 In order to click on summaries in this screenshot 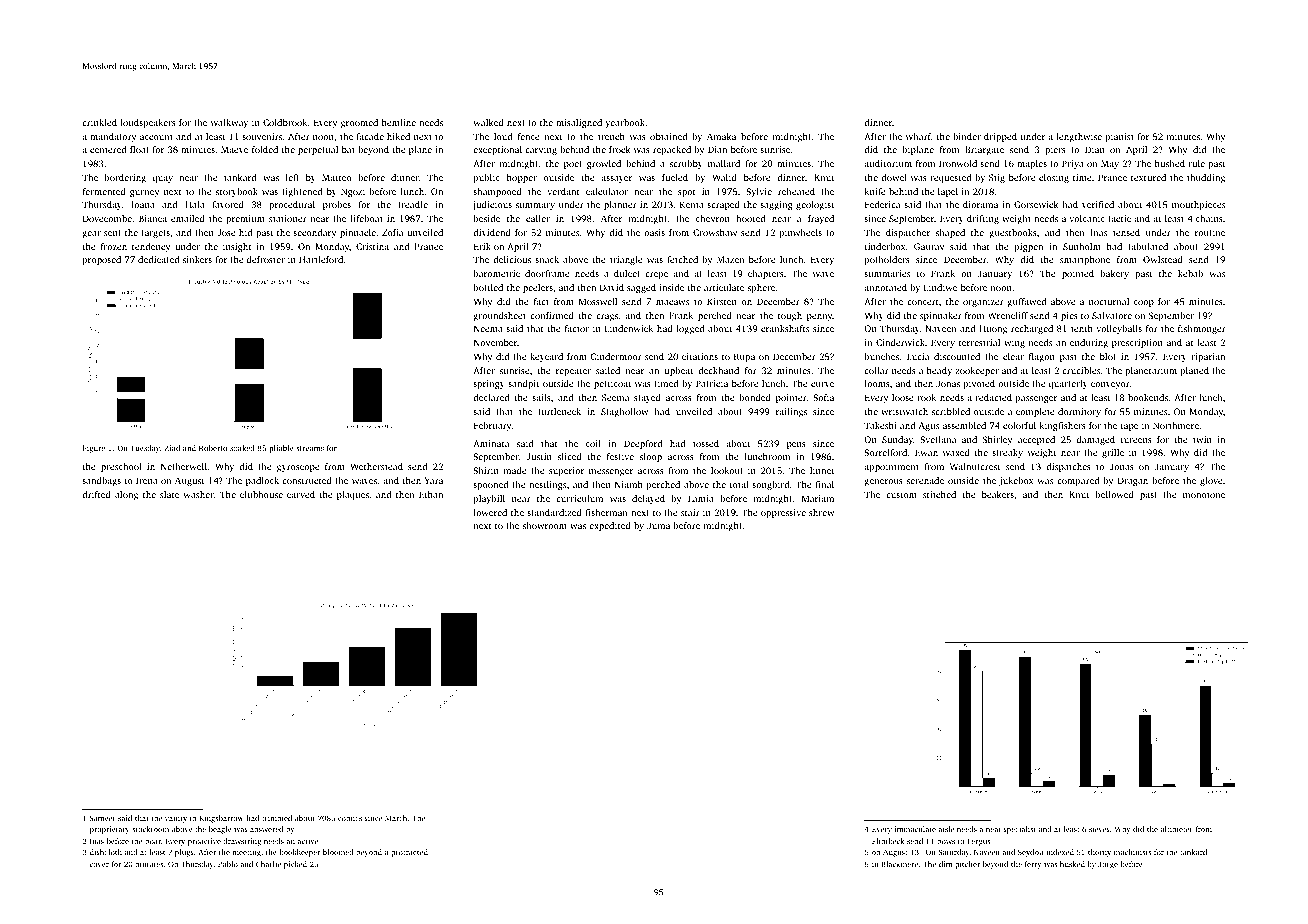, I will do `click(887, 273)`.
